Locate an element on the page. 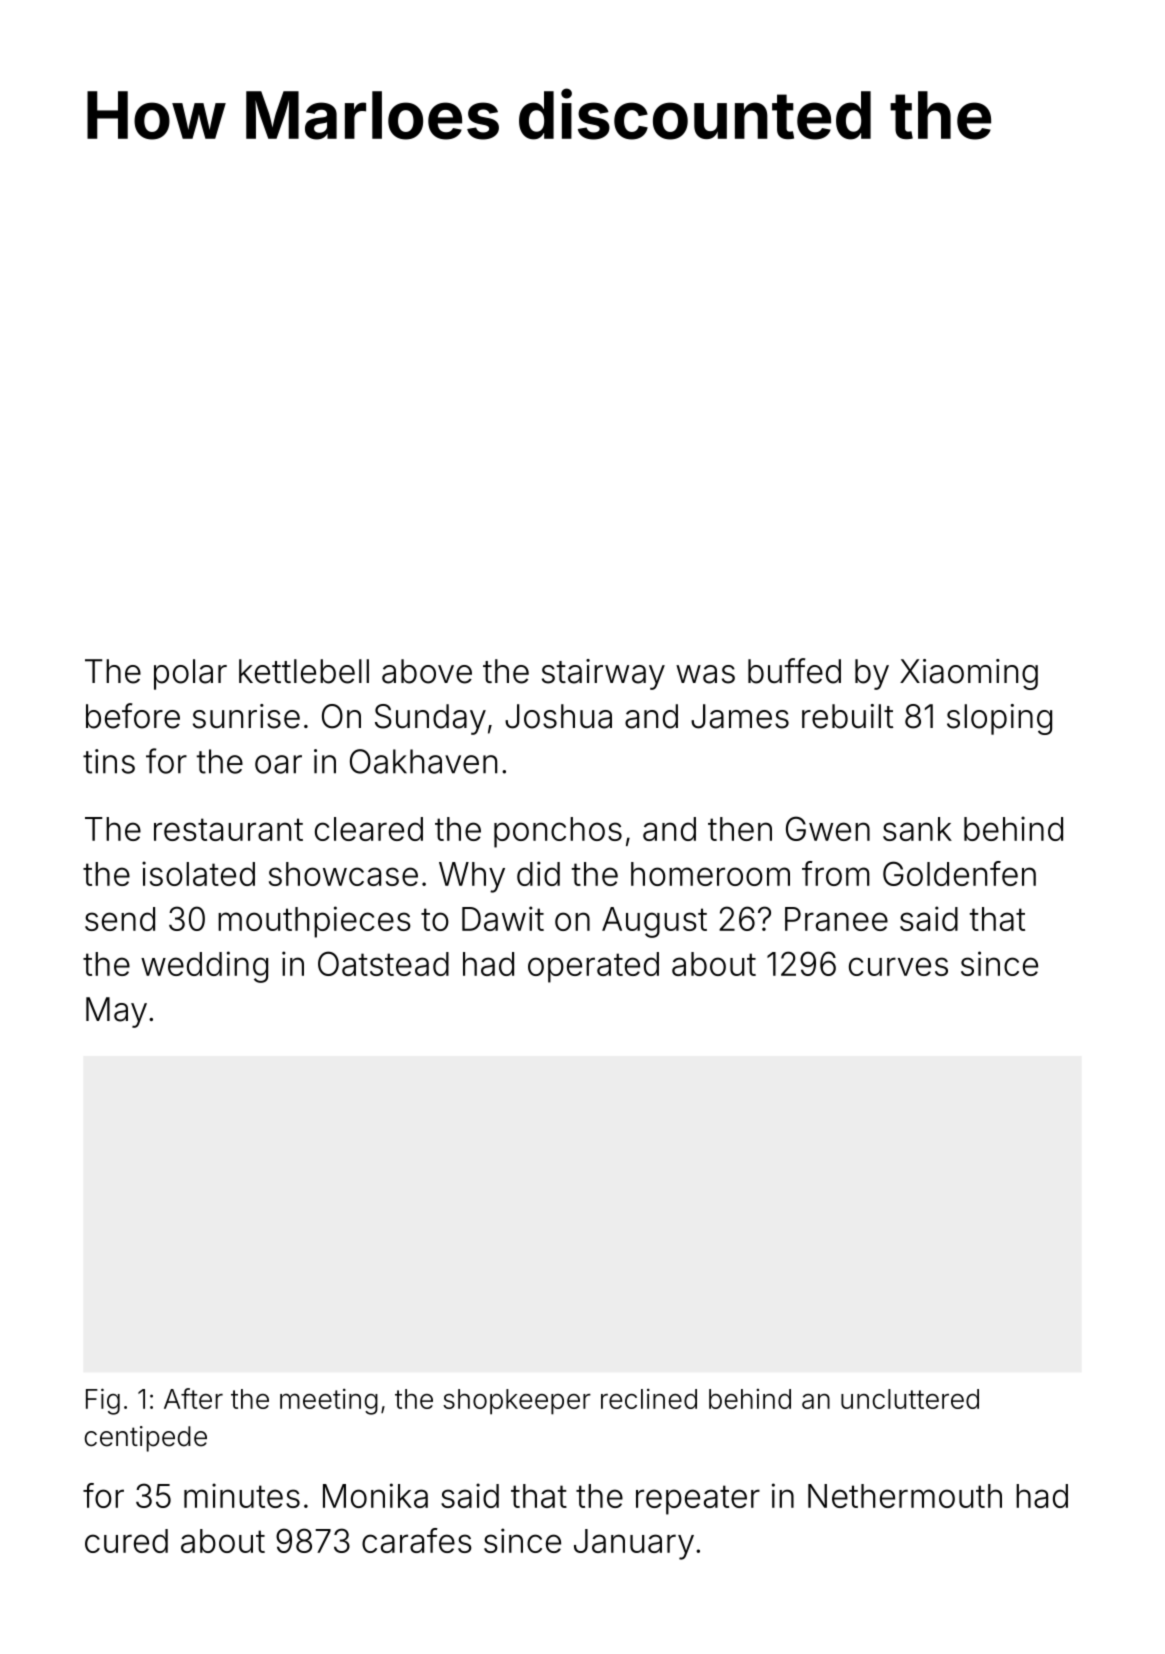 This document has width=1165, height=1654. After is located at coordinates (193, 1398).
